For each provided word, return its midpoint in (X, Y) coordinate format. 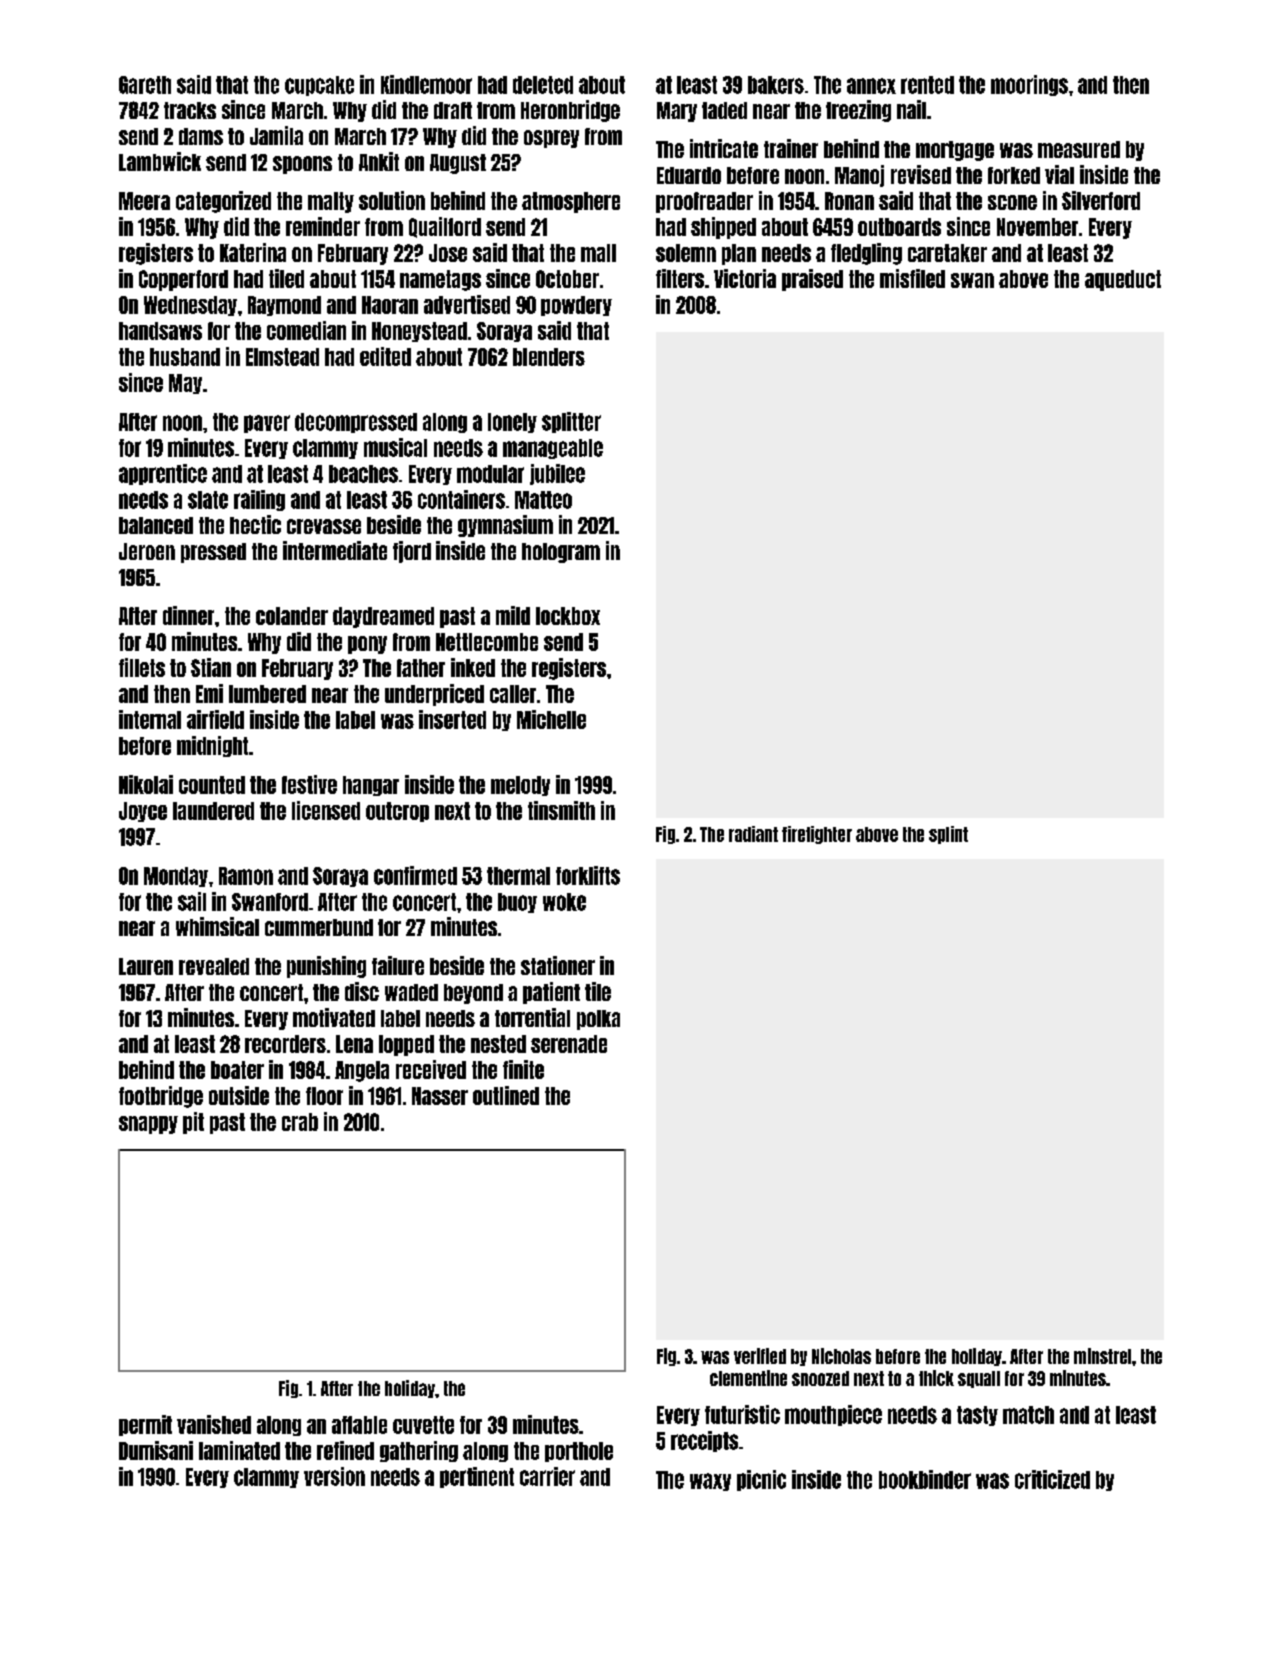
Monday (176, 877)
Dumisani (156, 1450)
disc (362, 991)
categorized (223, 202)
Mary (677, 112)
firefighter (817, 835)
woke (564, 902)
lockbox (568, 616)
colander (292, 616)
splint (948, 835)
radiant (753, 834)
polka (598, 1020)
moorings (1029, 85)
